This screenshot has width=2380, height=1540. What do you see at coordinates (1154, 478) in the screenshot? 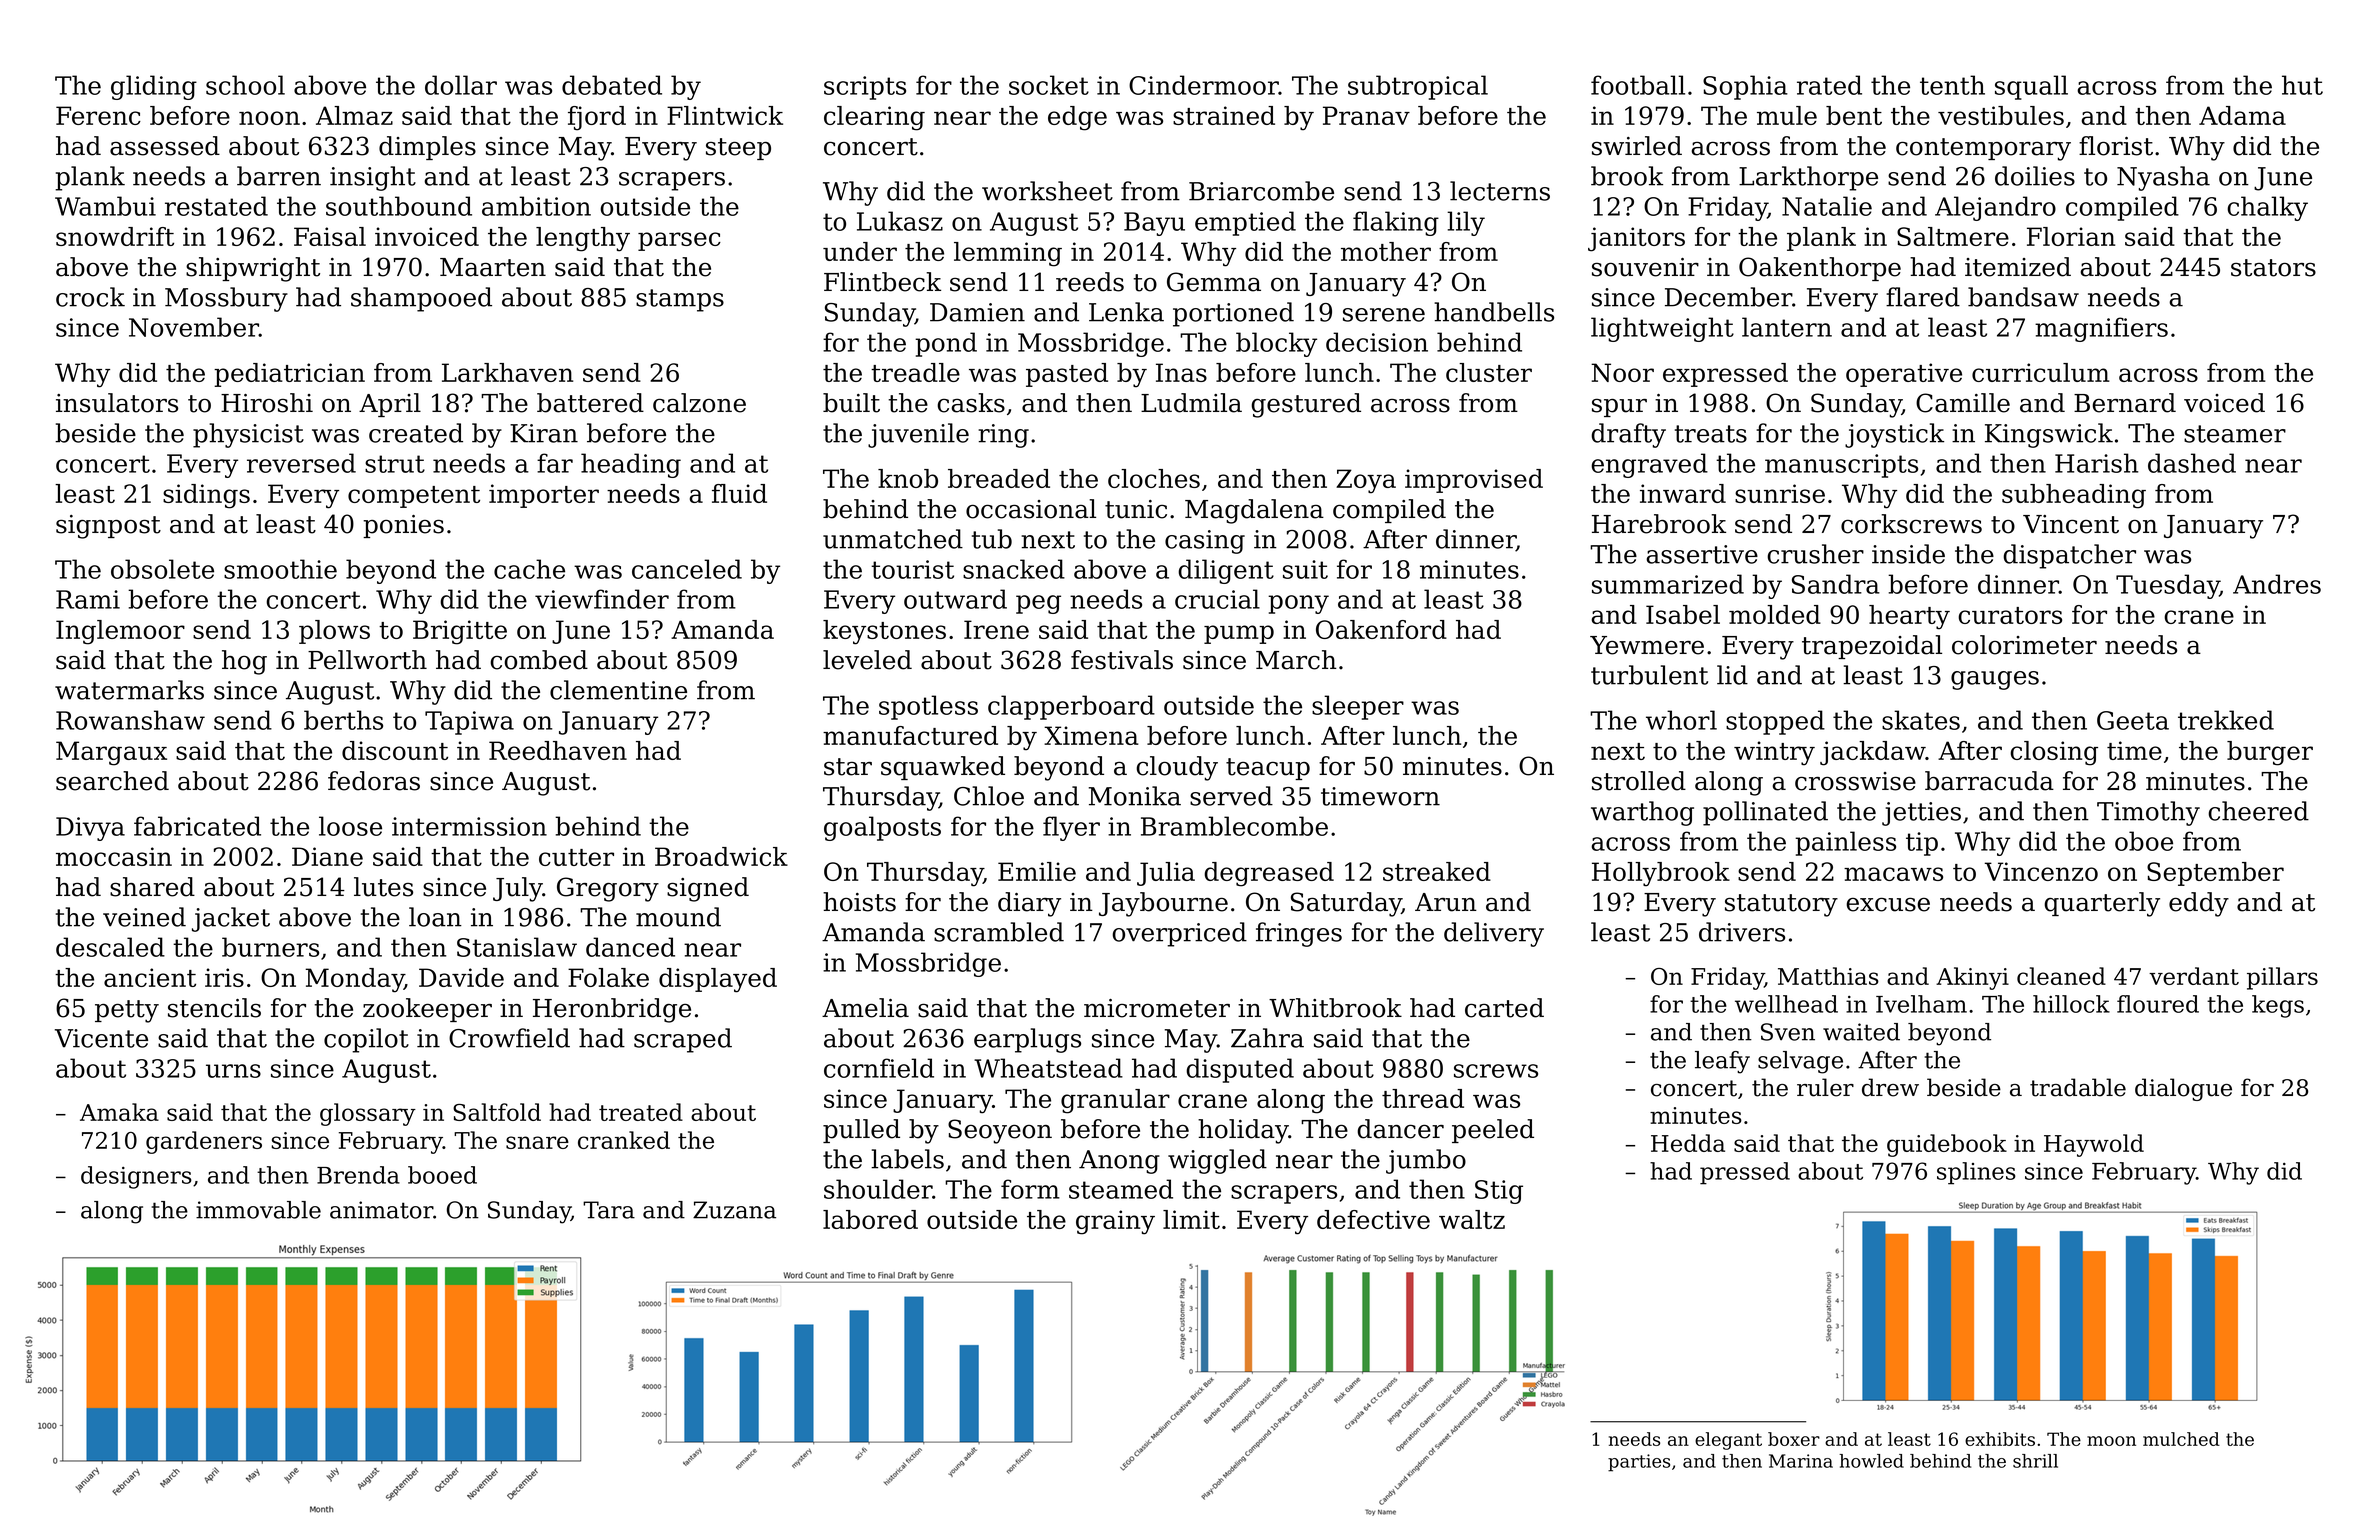
I see `cloches` at bounding box center [1154, 478].
